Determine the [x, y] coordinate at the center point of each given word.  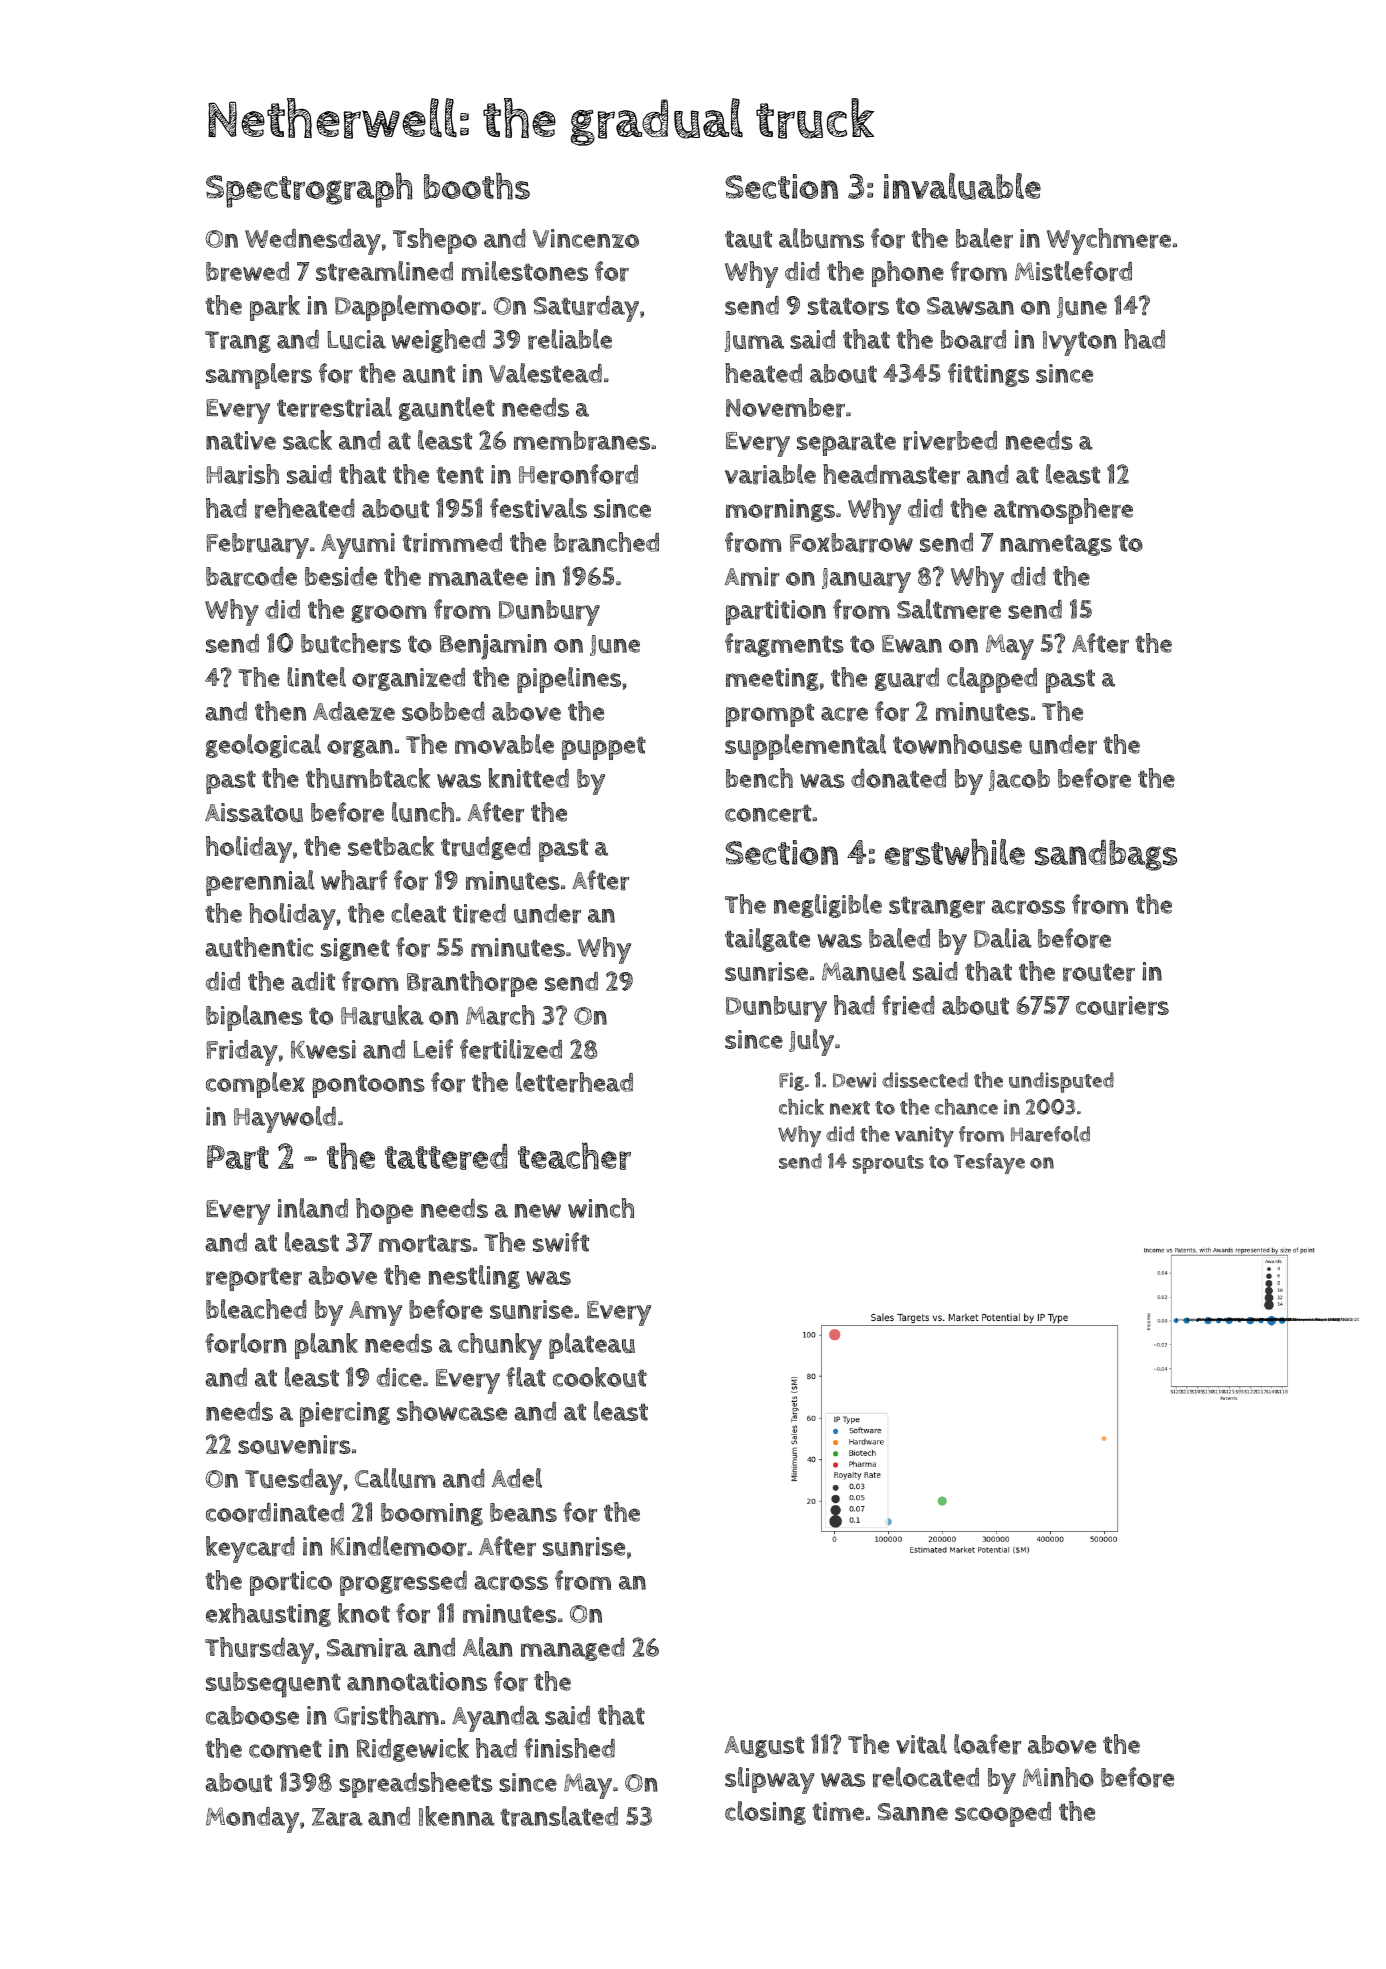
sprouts [888, 1164]
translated [559, 1816]
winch [601, 1208]
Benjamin [493, 647]
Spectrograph [309, 190]
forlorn [246, 1343]
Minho [1058, 1777]
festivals [538, 508]
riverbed [950, 441]
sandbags [1106, 855]
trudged [486, 848]
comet [285, 1749]
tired [479, 914]
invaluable [962, 186]
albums [821, 238]
